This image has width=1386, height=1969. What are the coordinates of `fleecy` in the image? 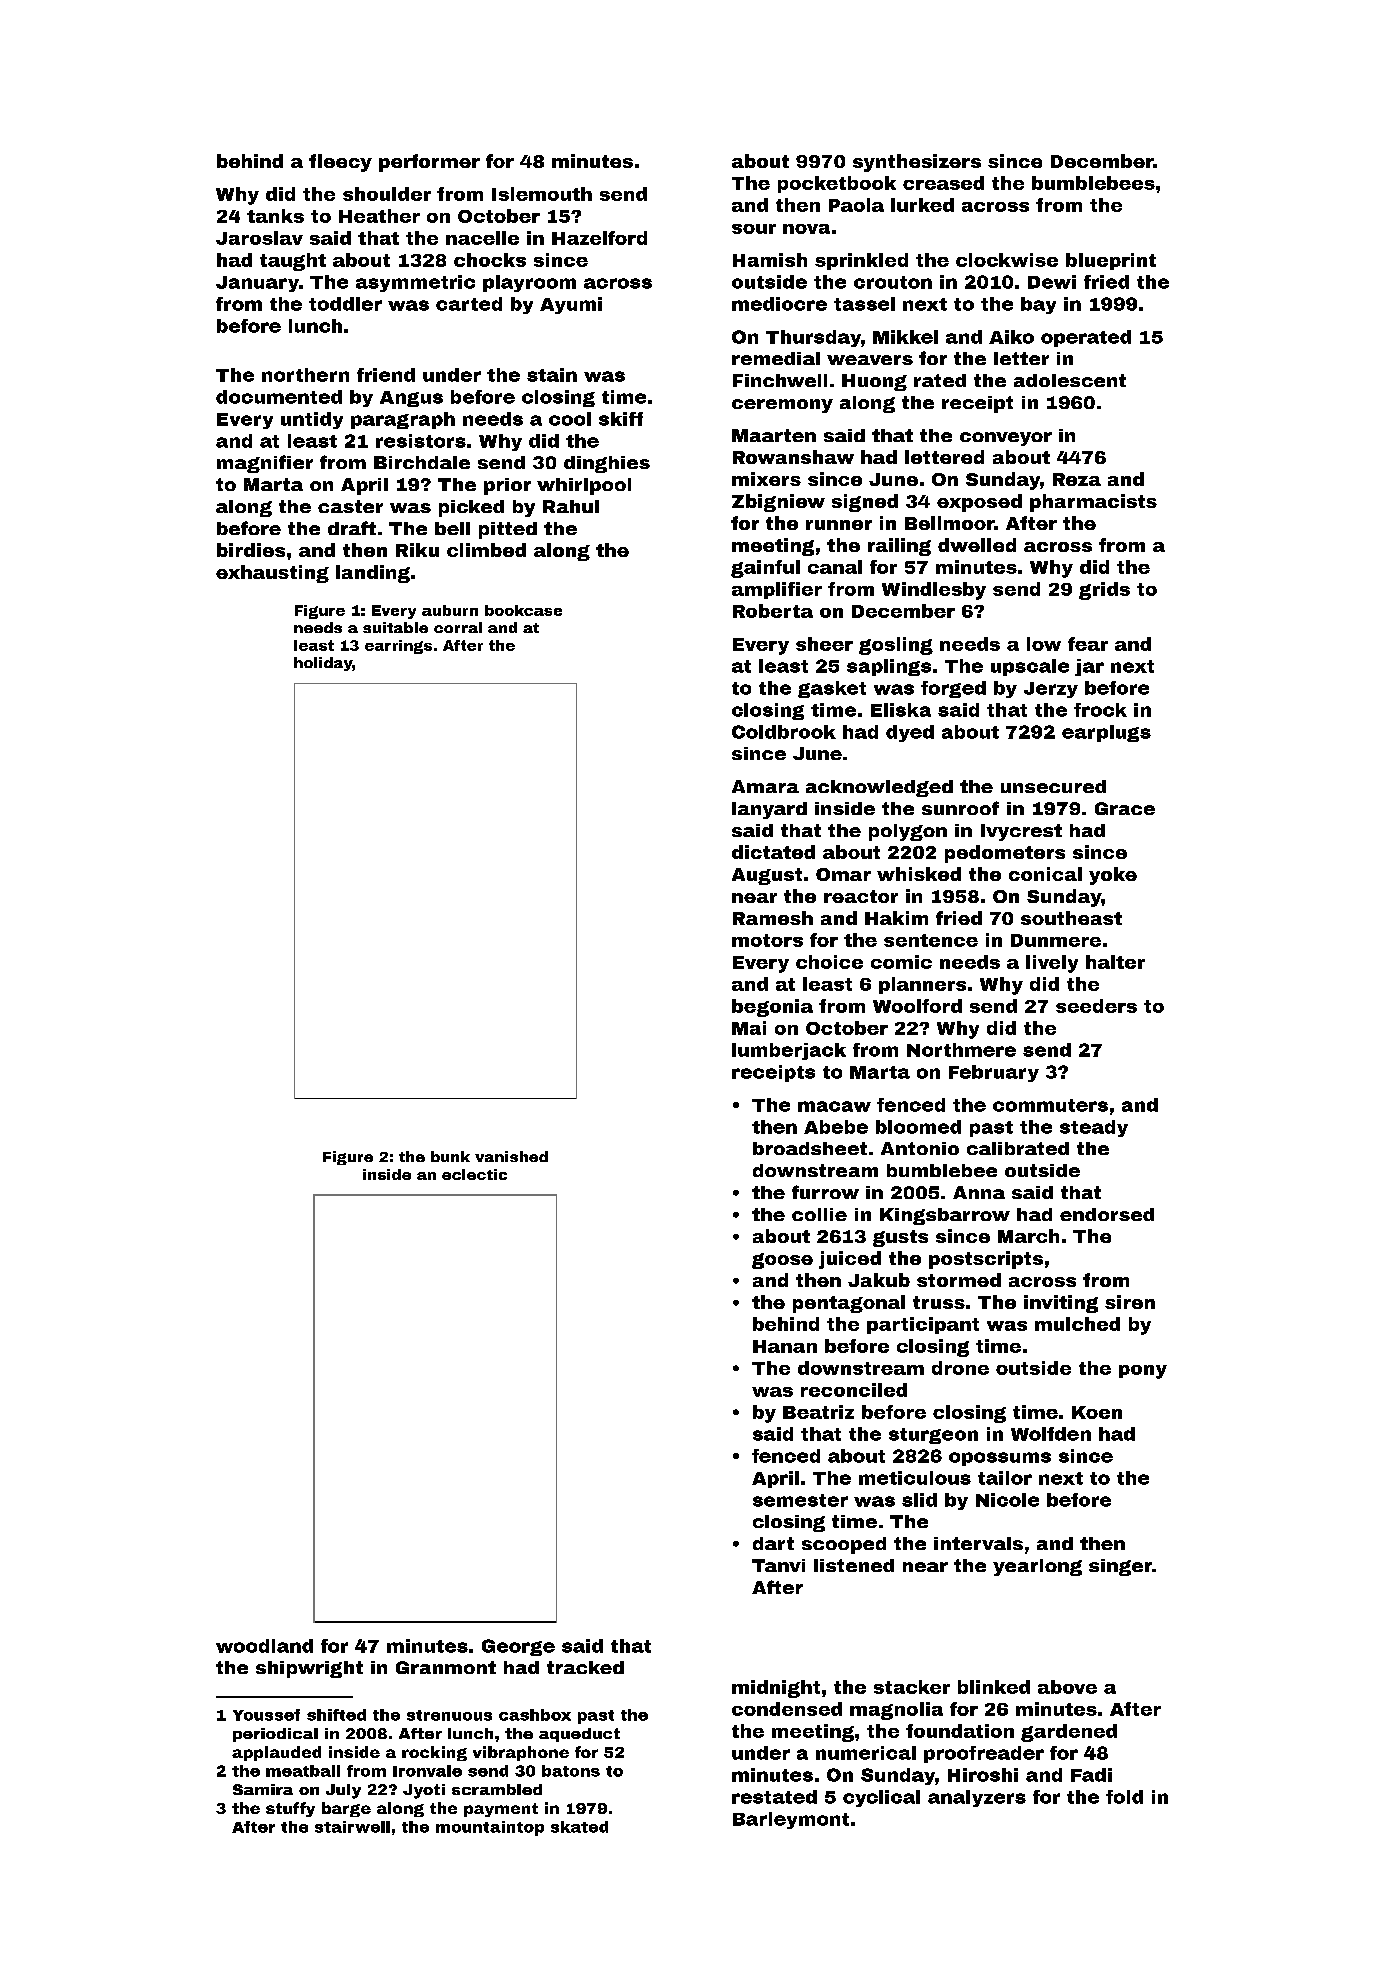 It's located at (340, 163).
